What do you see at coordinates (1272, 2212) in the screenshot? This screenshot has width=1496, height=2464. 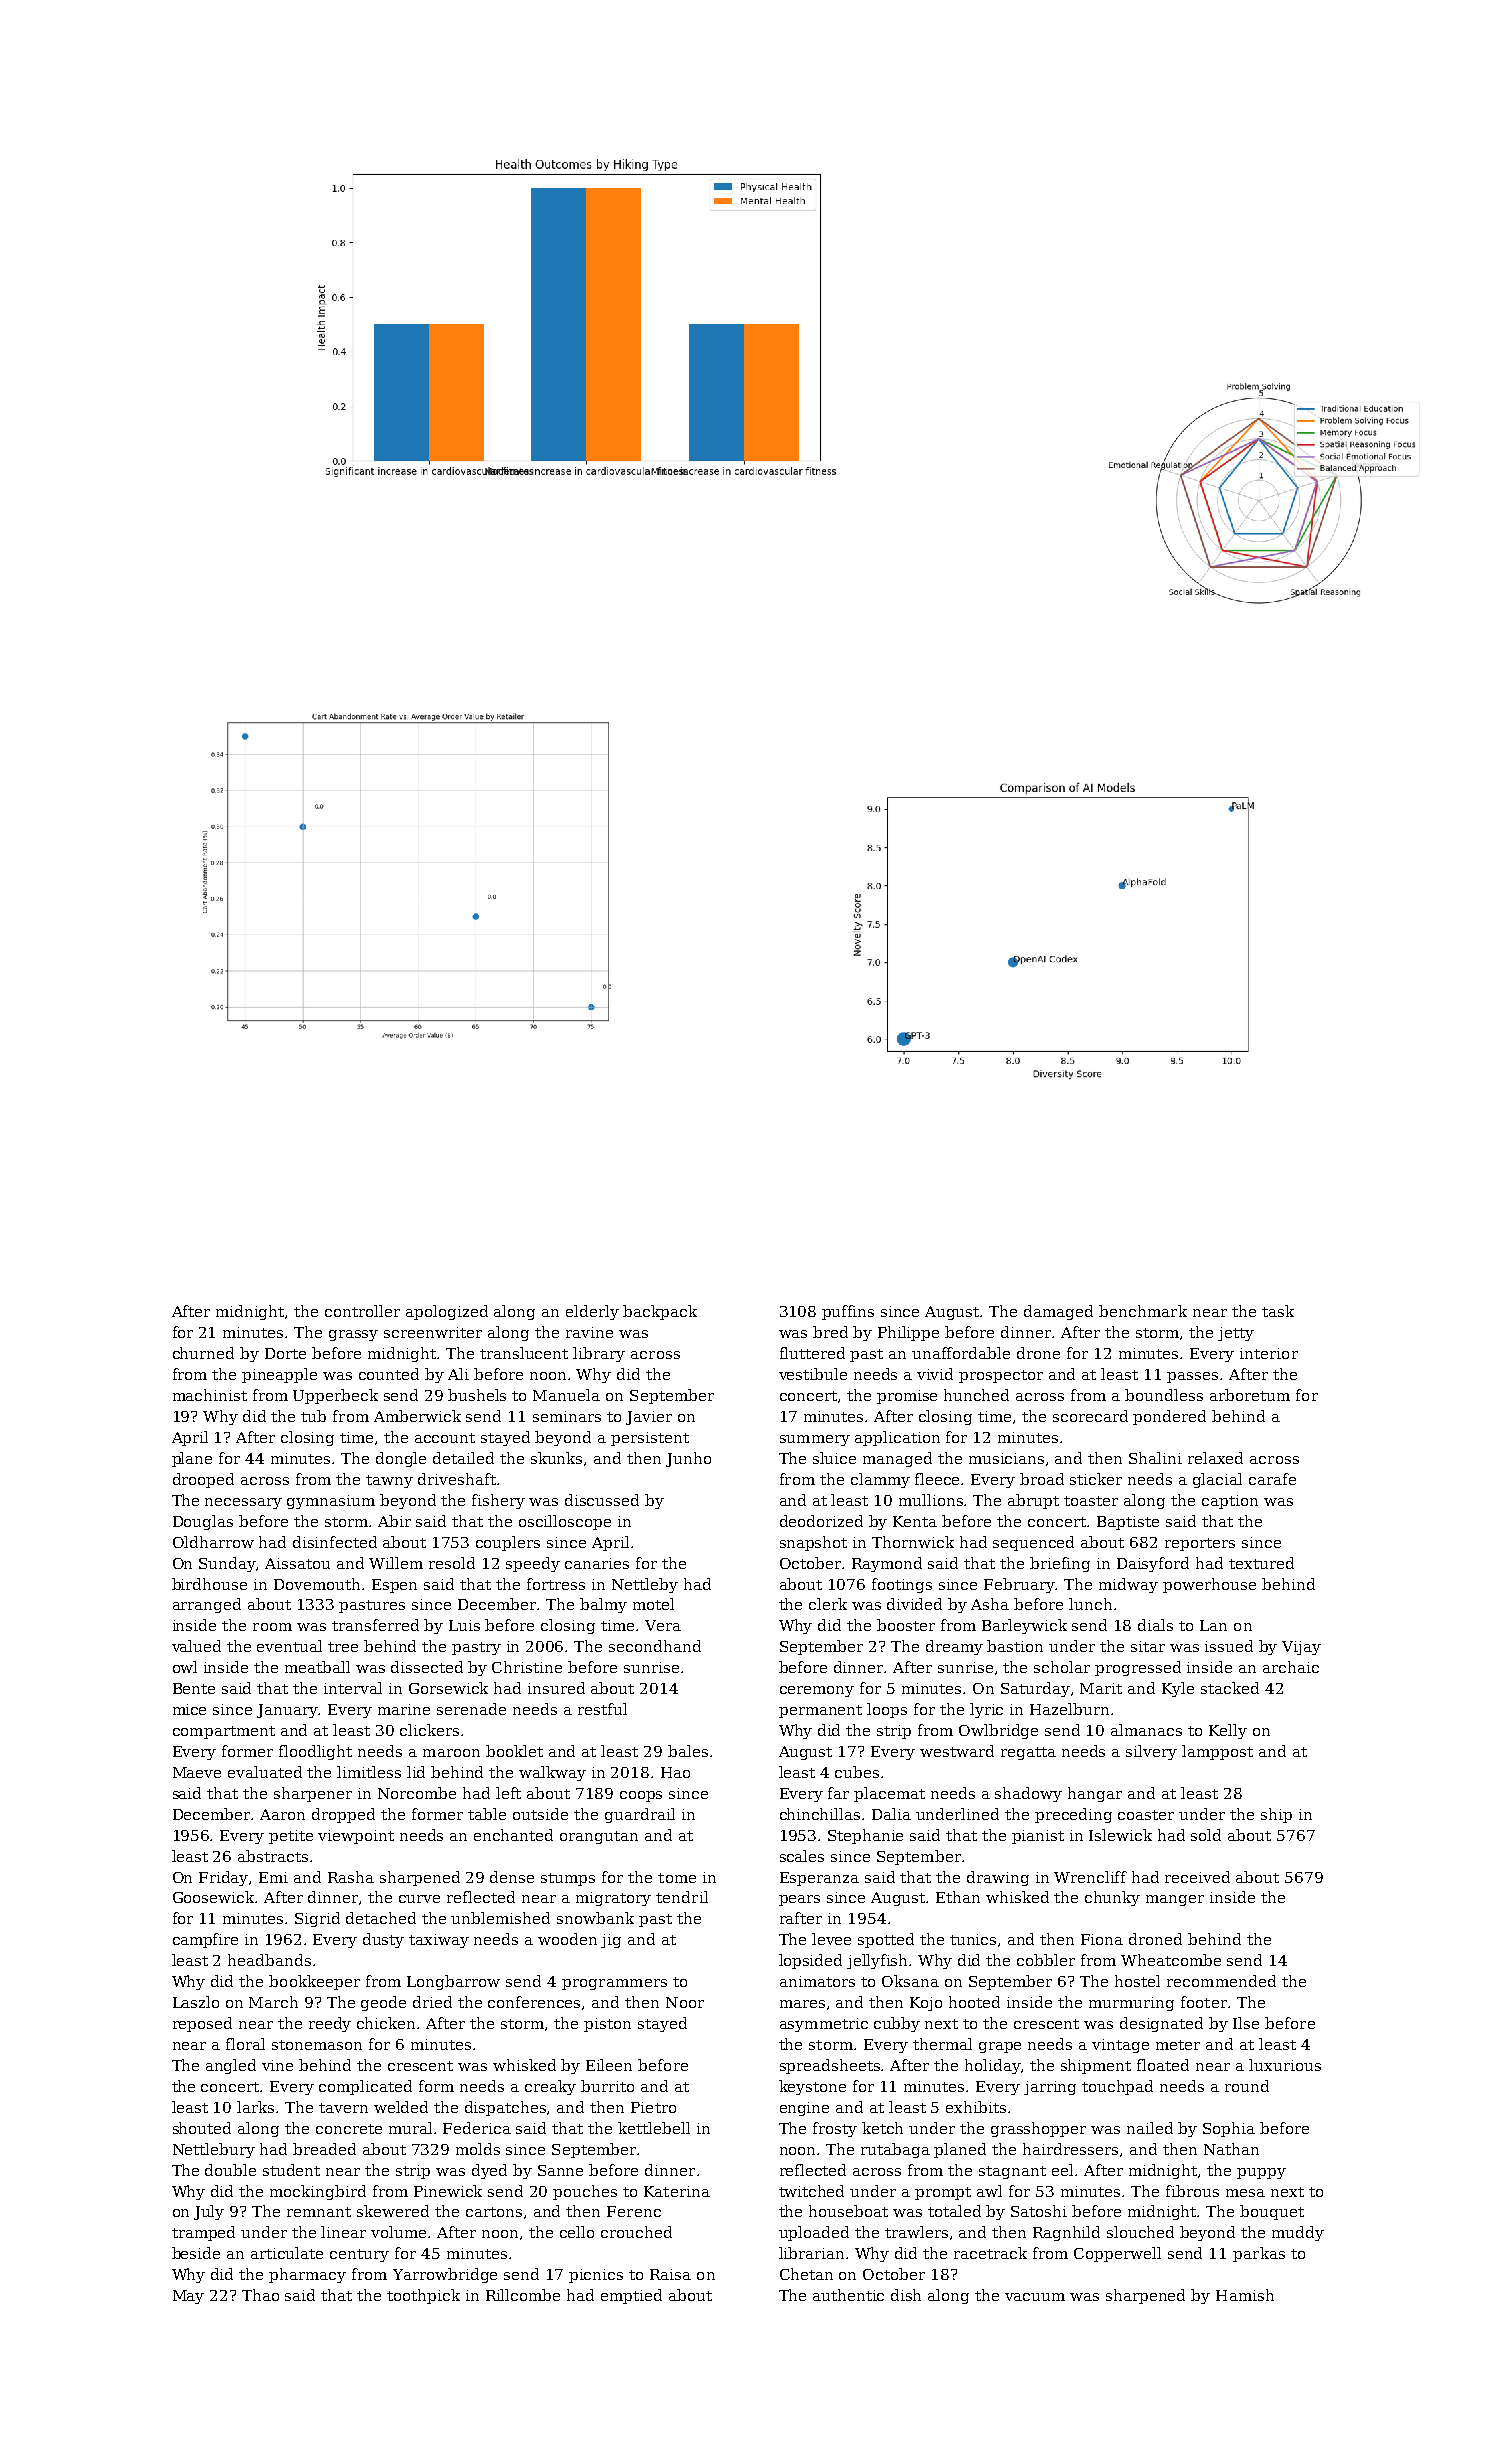 I see `bouquet` at bounding box center [1272, 2212].
